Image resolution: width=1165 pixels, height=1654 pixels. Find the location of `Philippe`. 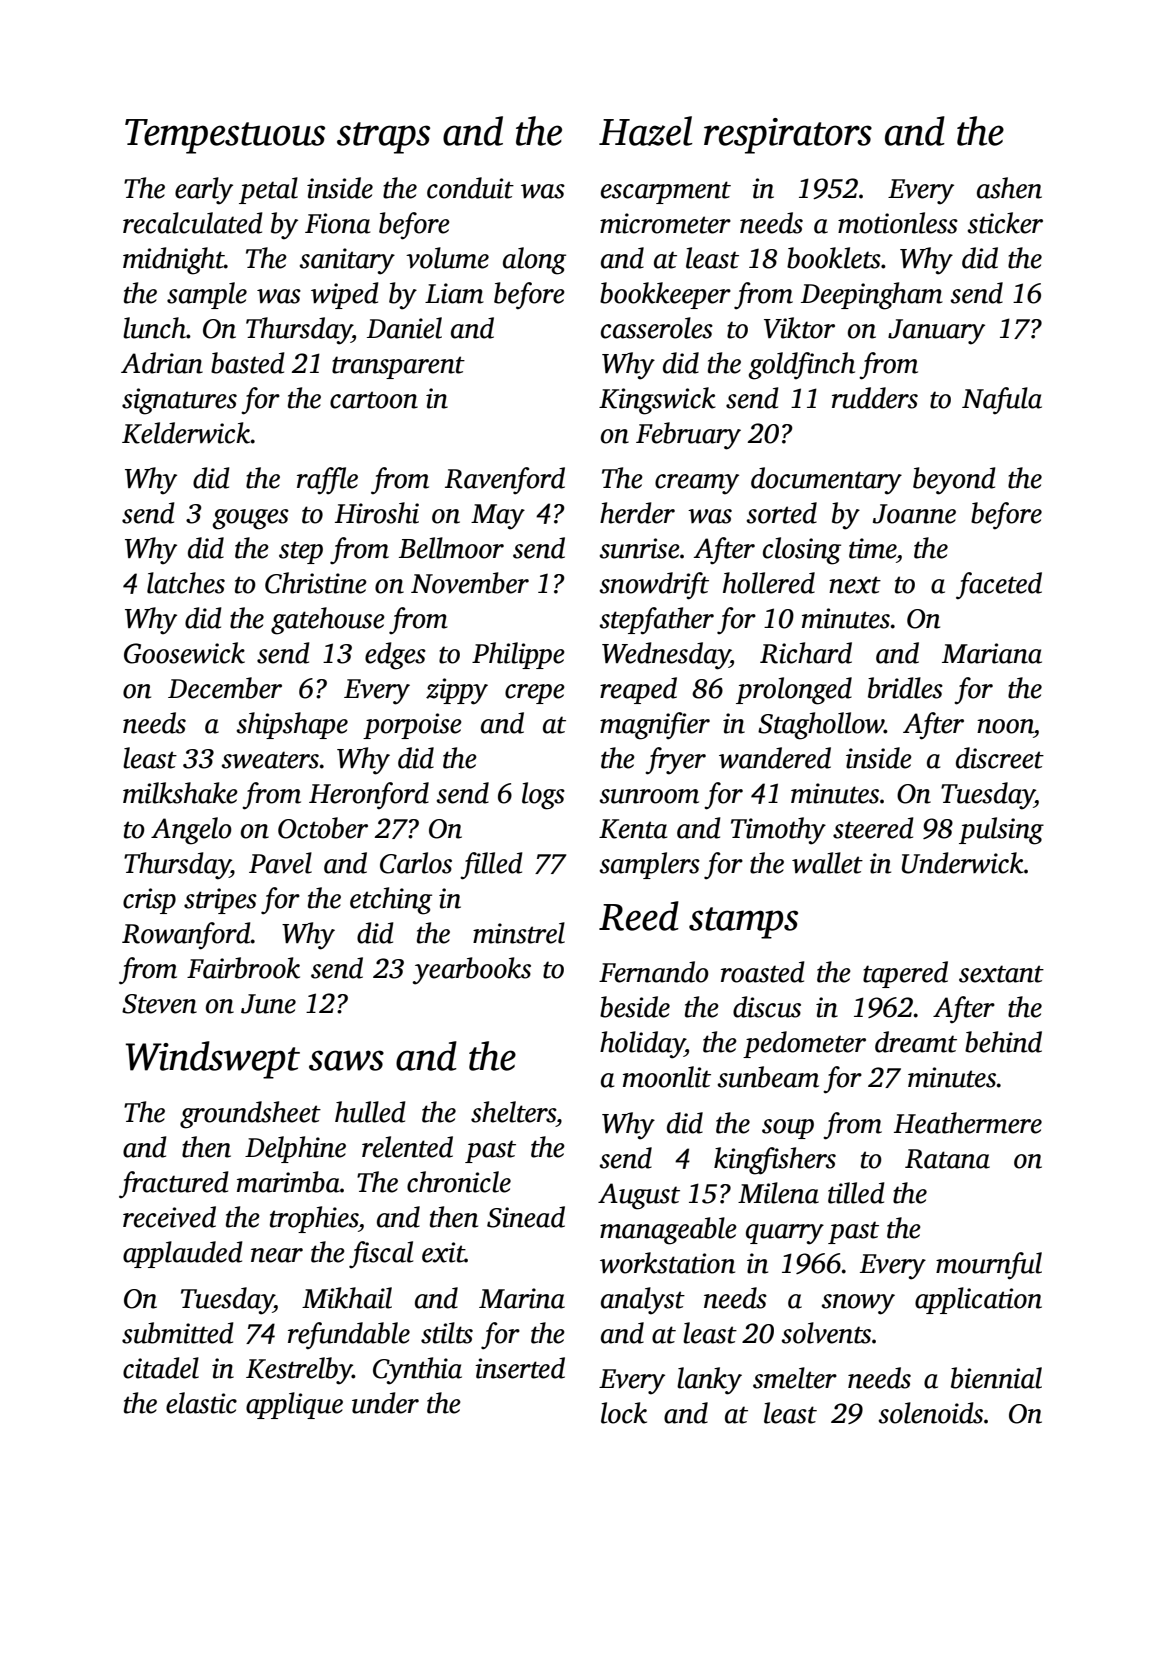

Philippe is located at coordinates (518, 655).
